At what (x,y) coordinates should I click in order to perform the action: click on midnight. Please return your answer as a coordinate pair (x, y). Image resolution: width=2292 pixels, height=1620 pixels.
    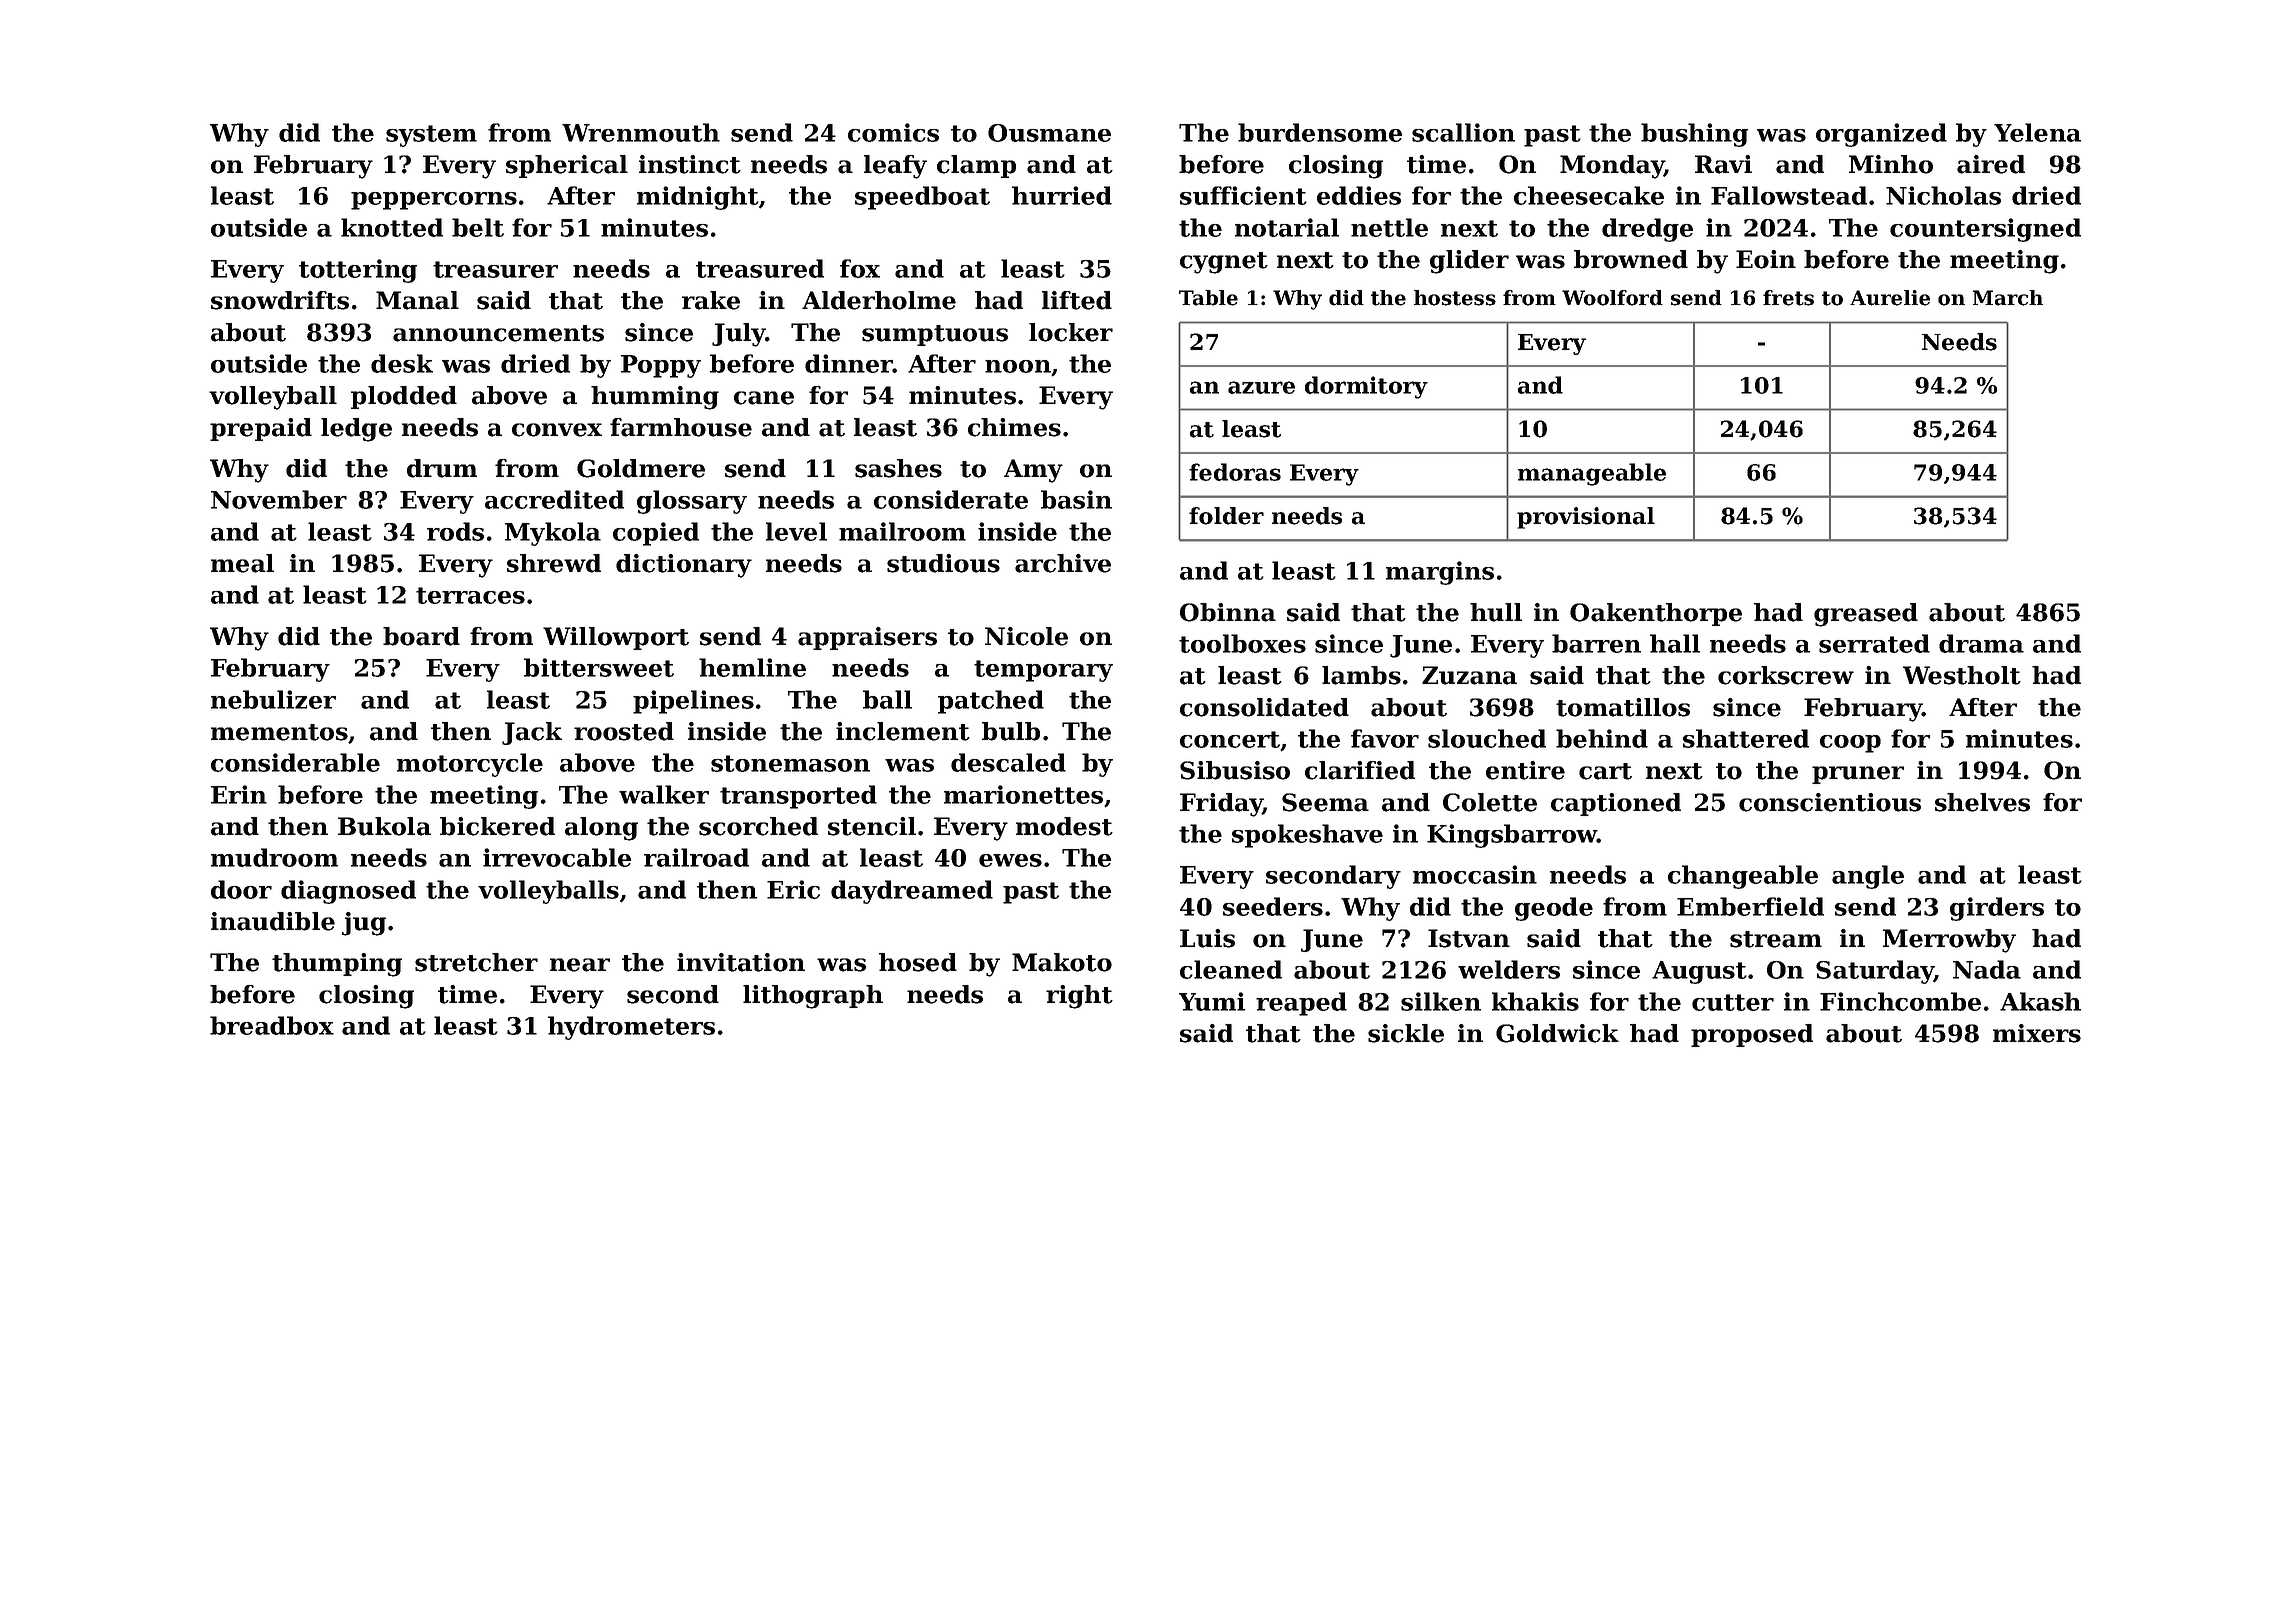
    Looking at the image, I should click on (698, 198).
